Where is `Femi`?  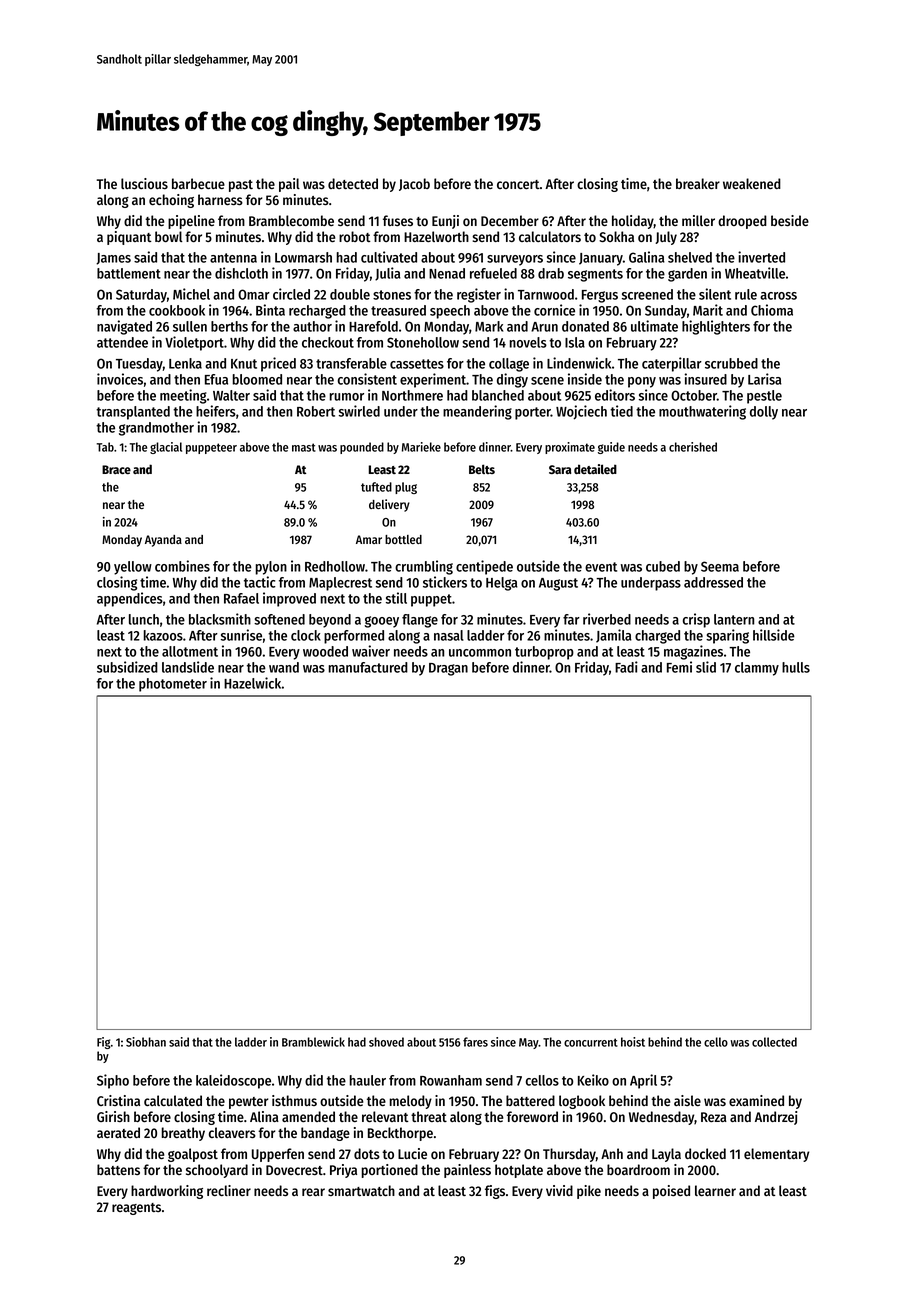
Femi is located at coordinates (679, 667).
